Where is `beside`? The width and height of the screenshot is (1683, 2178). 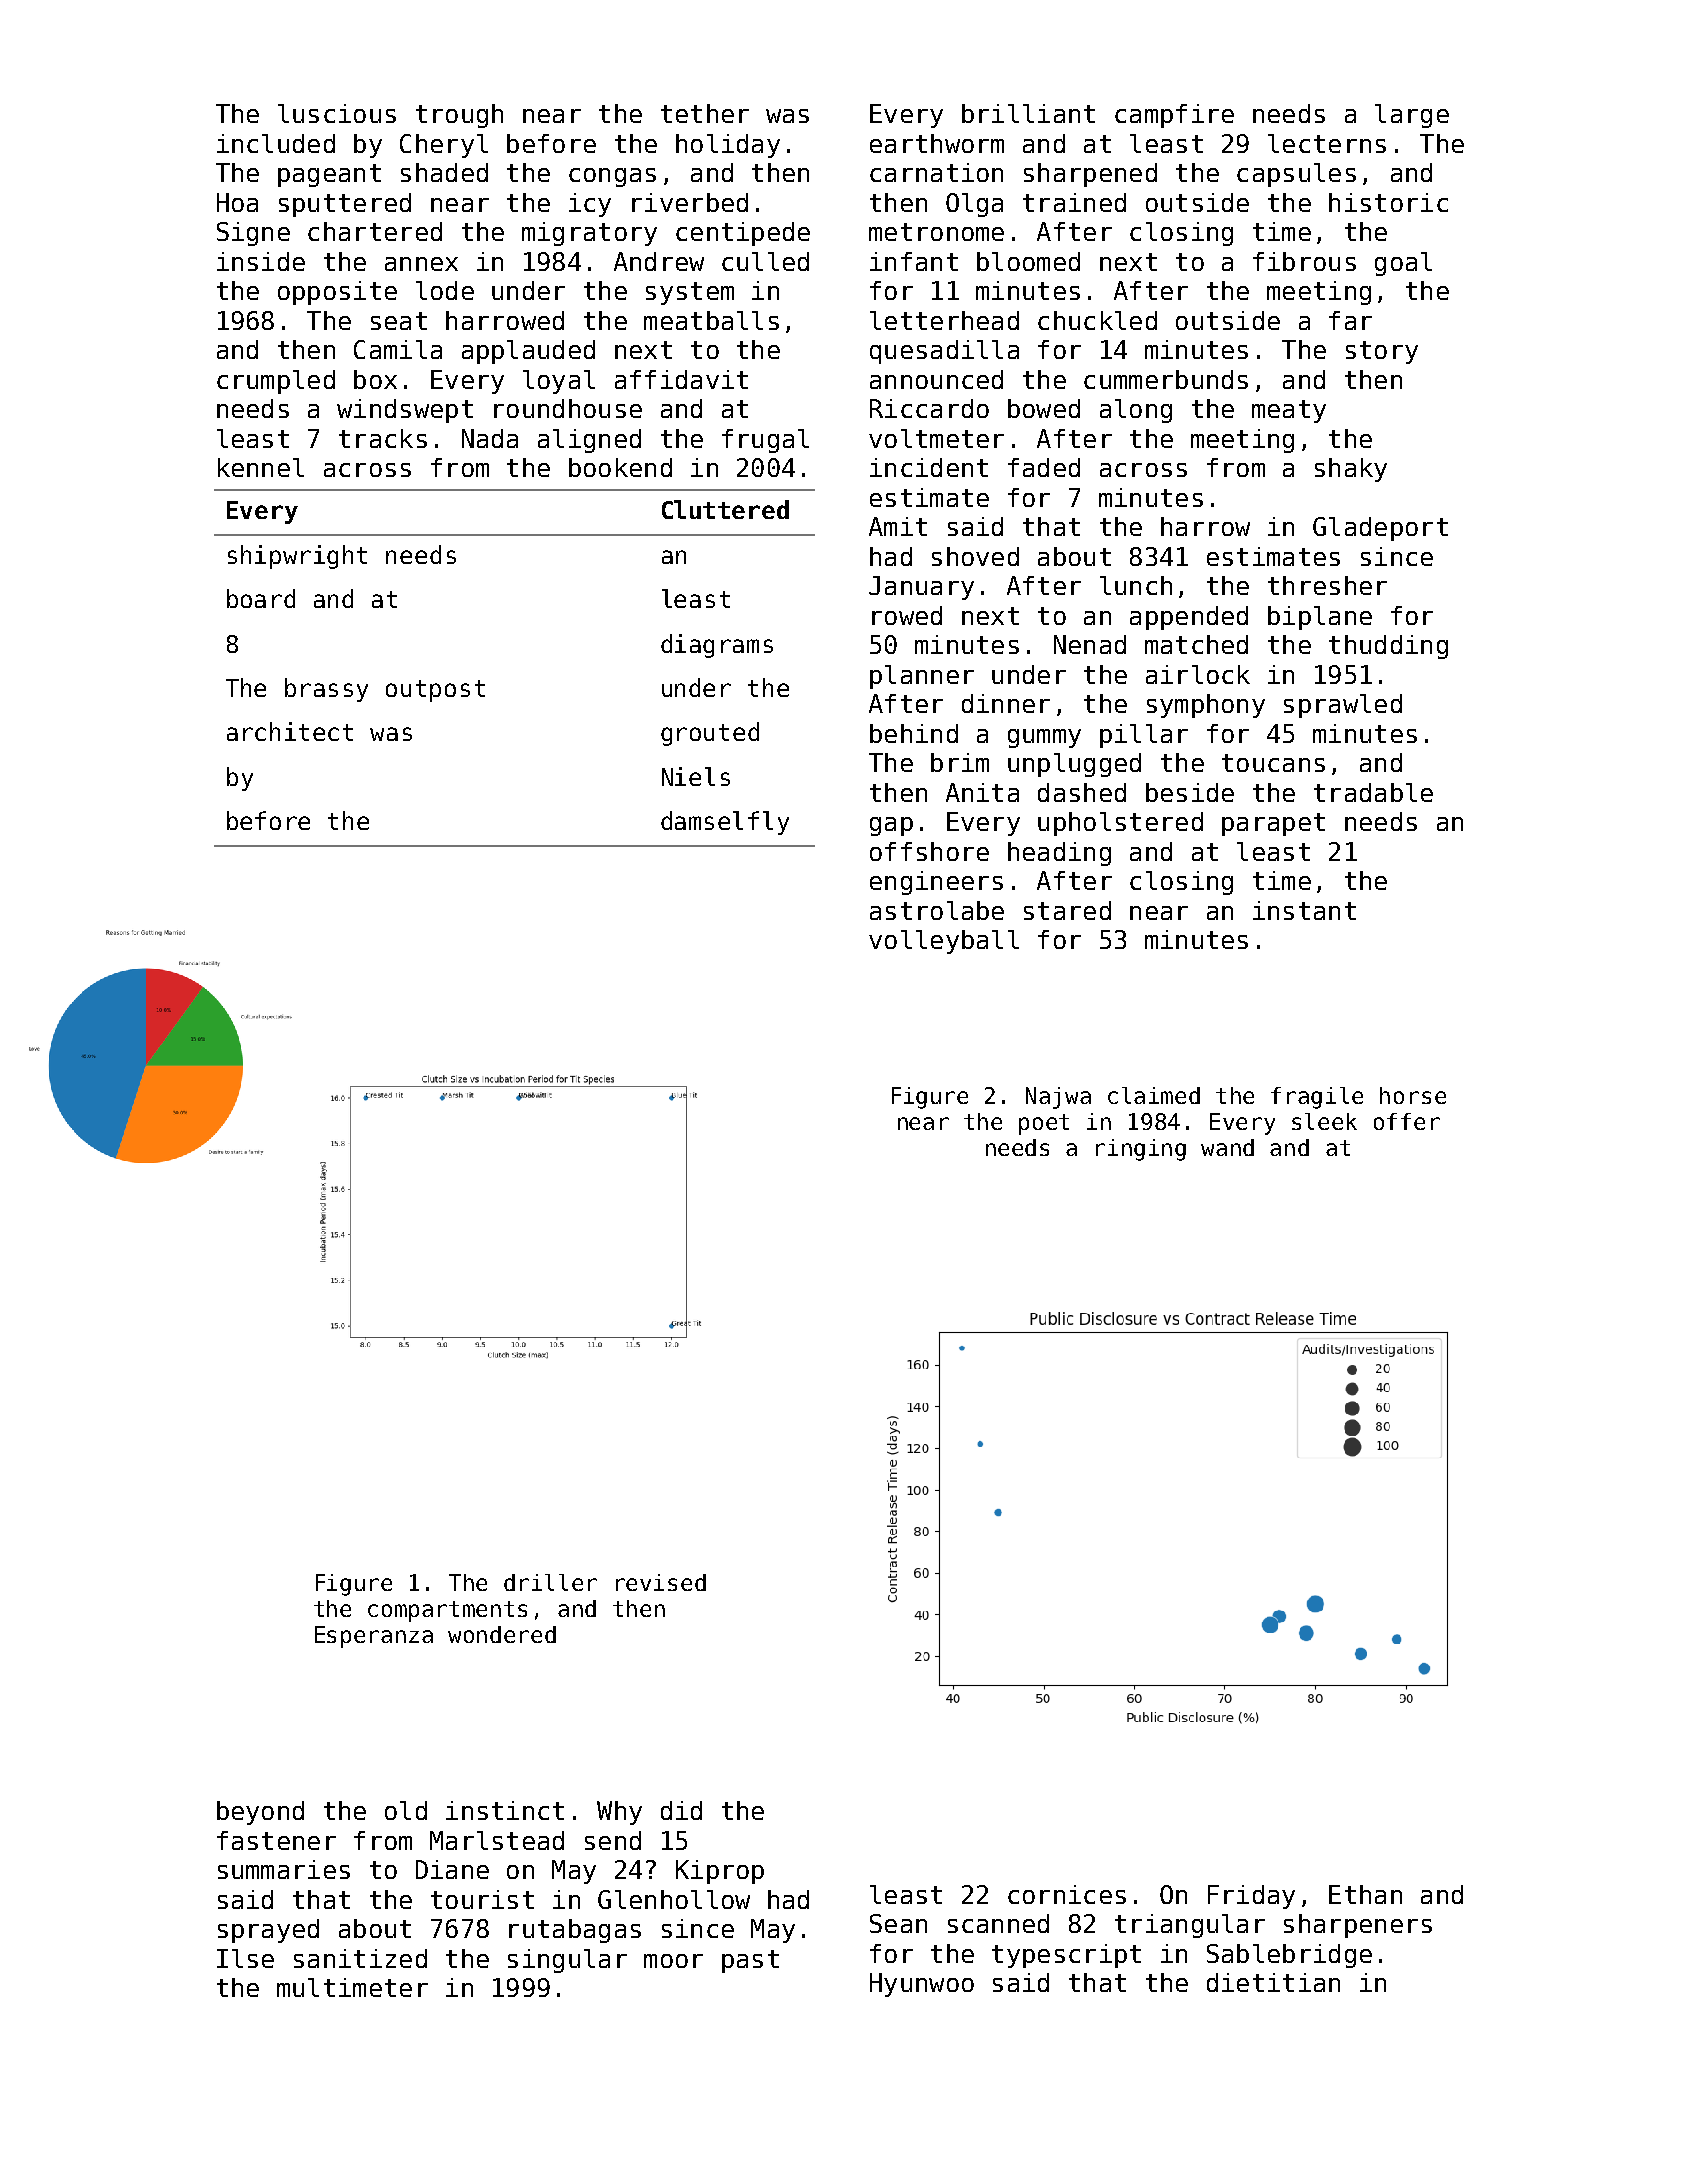
beside is located at coordinates (1190, 792).
